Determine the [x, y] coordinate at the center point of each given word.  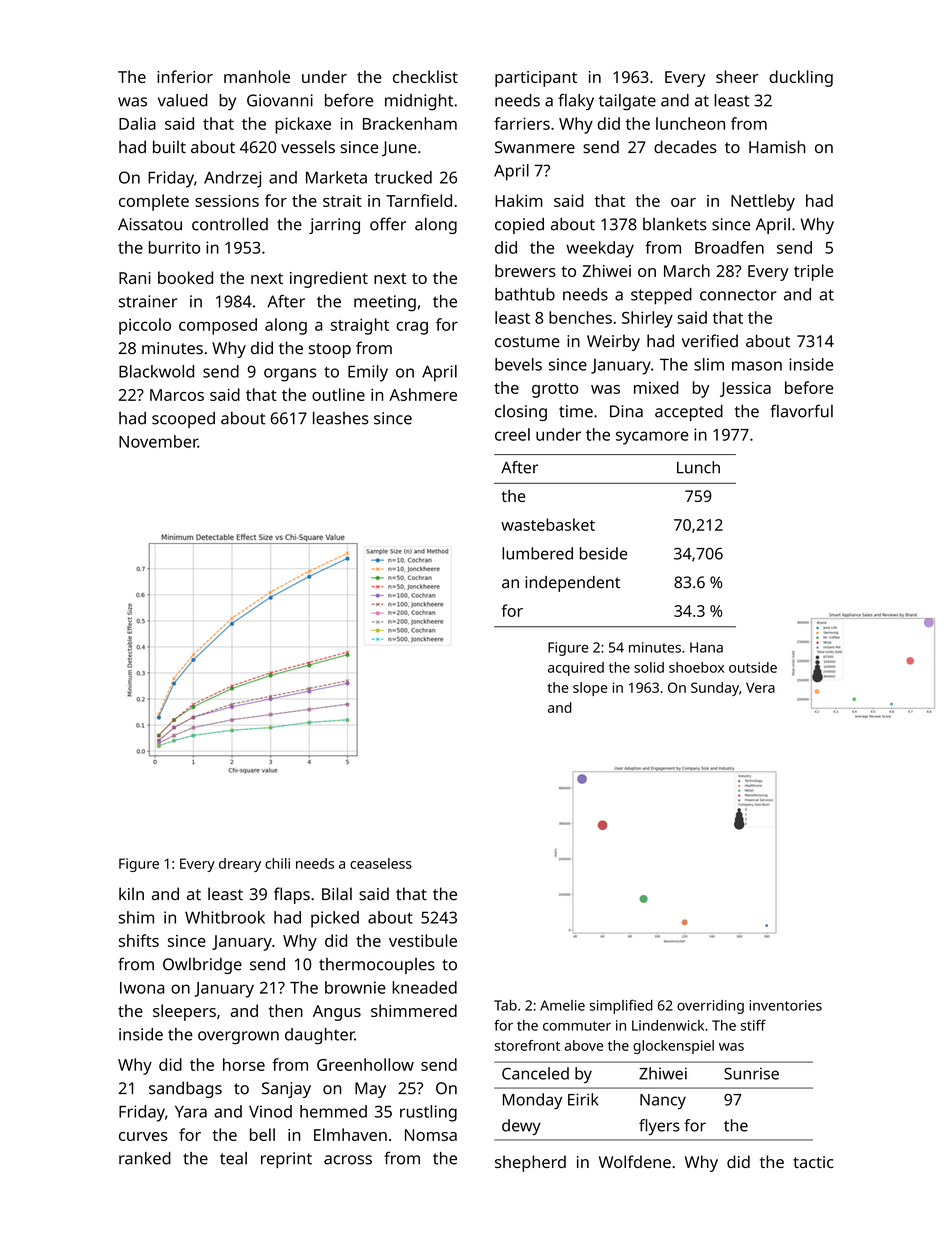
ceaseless [381, 863]
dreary [240, 865]
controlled [230, 224]
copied [519, 226]
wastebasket [548, 524]
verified [710, 341]
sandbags [185, 1089]
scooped [183, 420]
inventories [785, 1005]
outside [753, 667]
